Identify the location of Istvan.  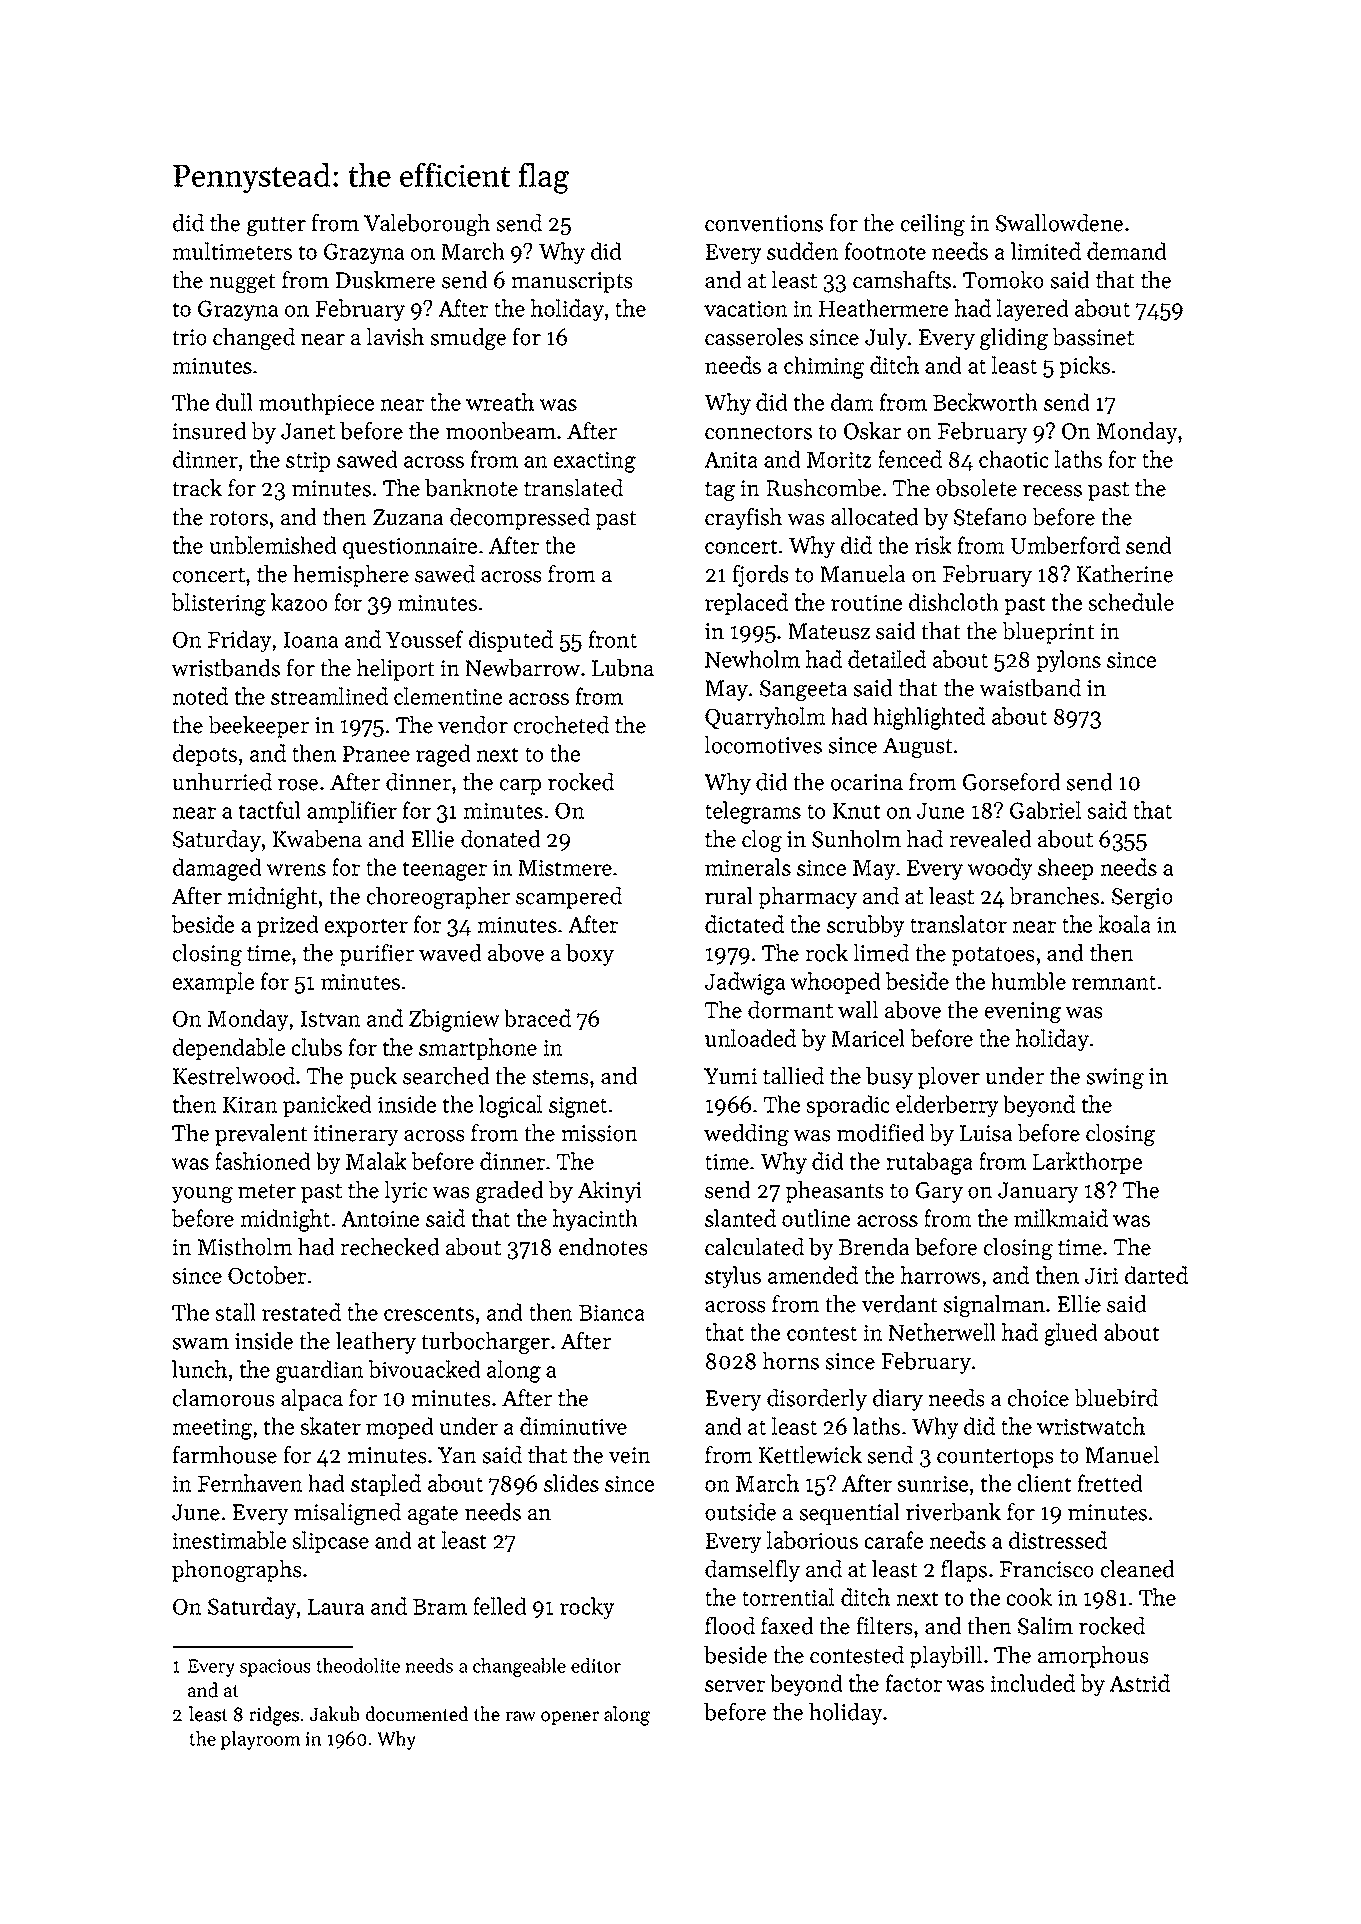
(331, 1019).
